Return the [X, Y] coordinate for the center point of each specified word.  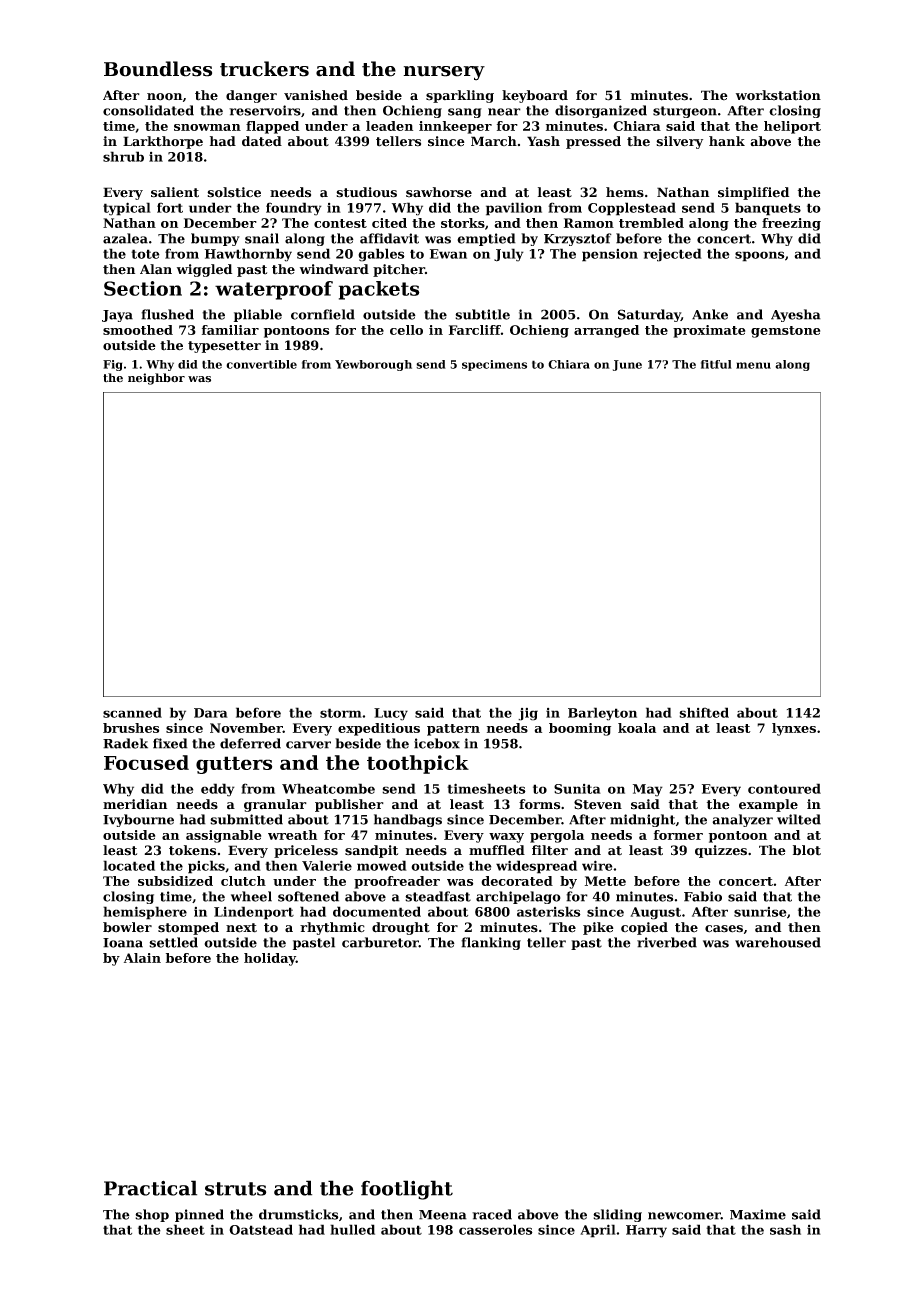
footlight [407, 1190]
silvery [679, 142]
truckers [264, 69]
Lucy [391, 714]
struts [235, 1189]
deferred [250, 743]
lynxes [794, 729]
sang [465, 113]
